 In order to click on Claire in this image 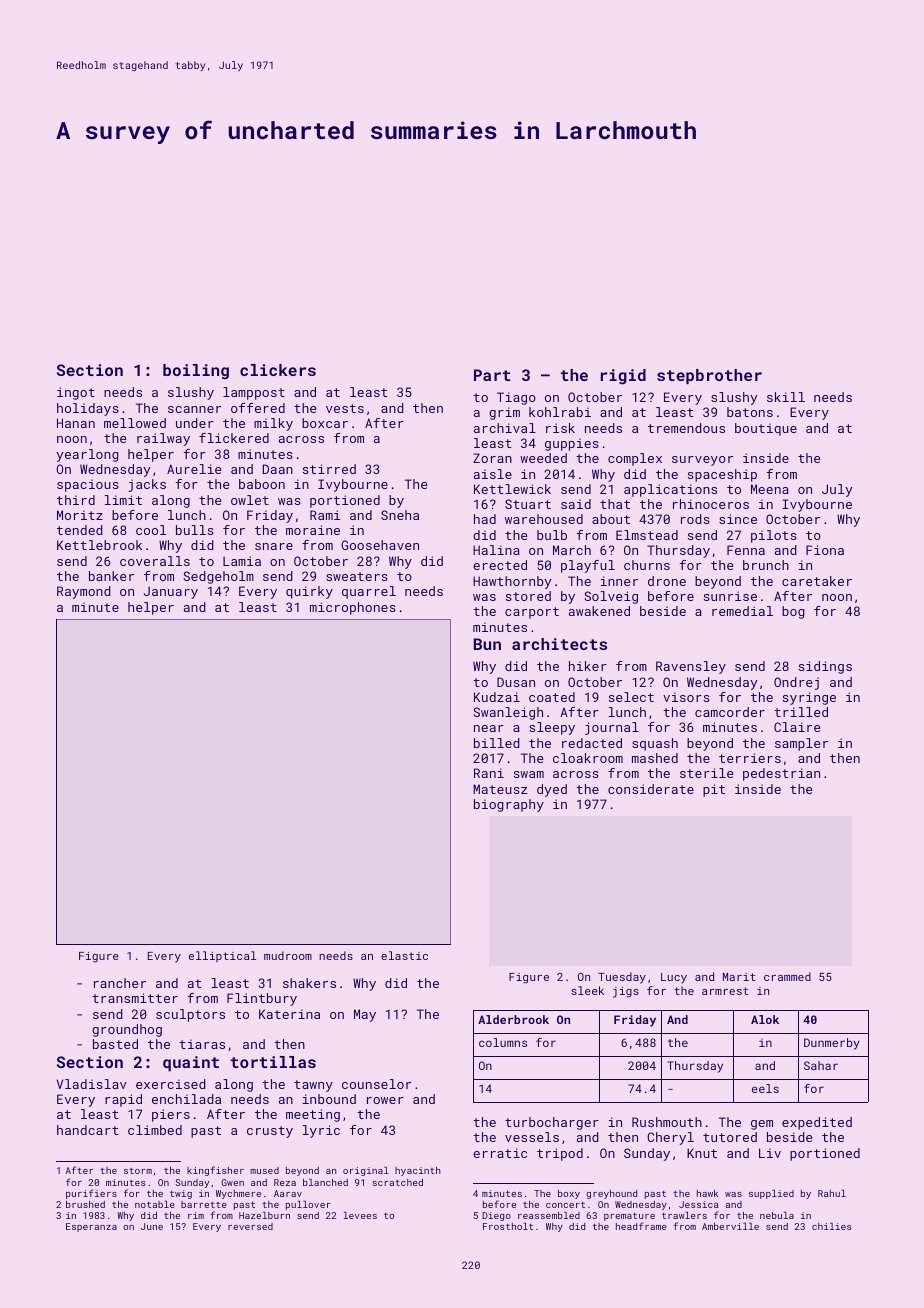, I will do `click(797, 727)`.
